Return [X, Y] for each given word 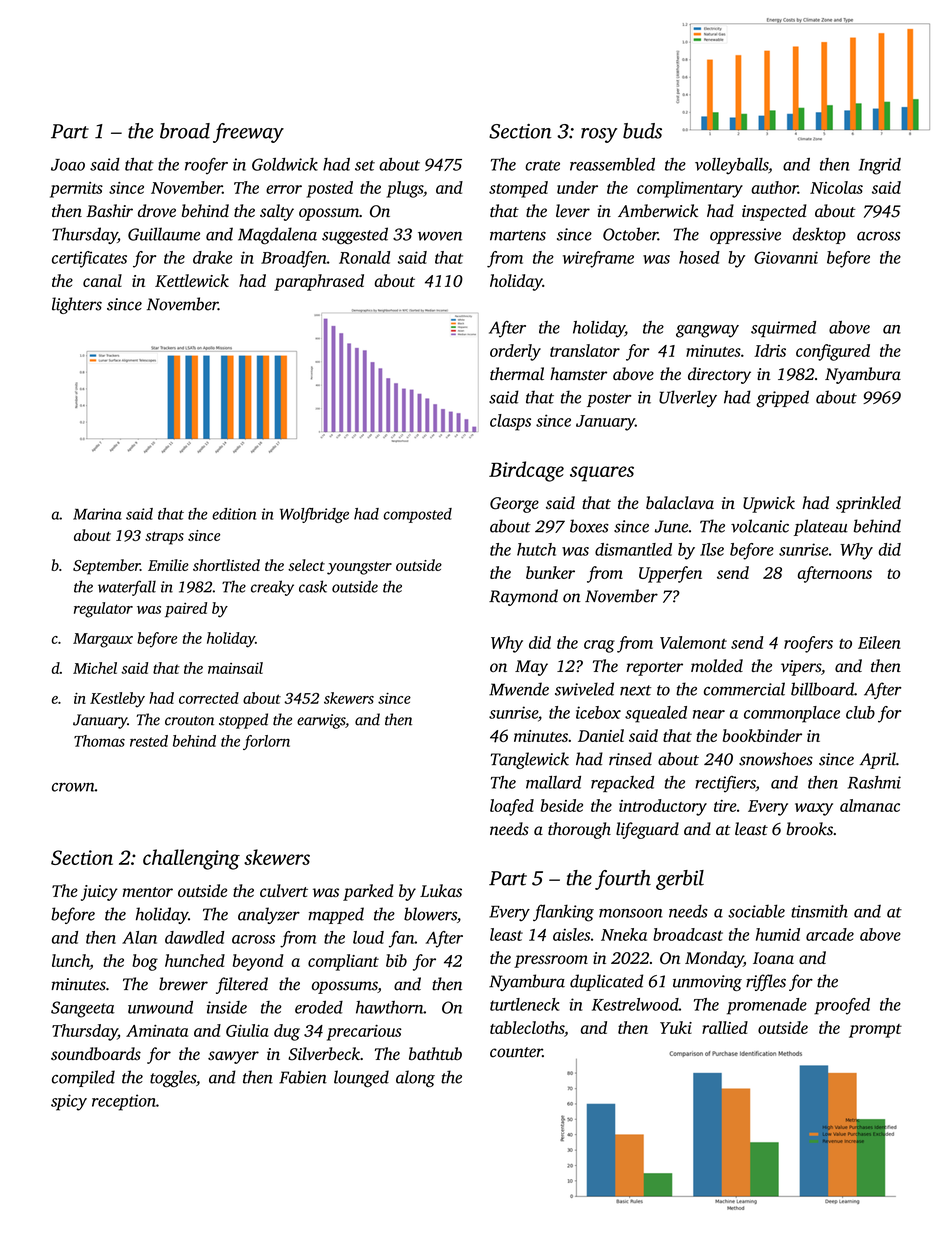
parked [368, 892]
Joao [68, 165]
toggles [173, 1078]
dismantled [633, 549]
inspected [774, 212]
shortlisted [226, 565]
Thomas [99, 741]
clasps [510, 422]
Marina [97, 514]
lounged [361, 1079]
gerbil [680, 880]
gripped [782, 399]
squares [602, 474]
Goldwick [285, 164]
